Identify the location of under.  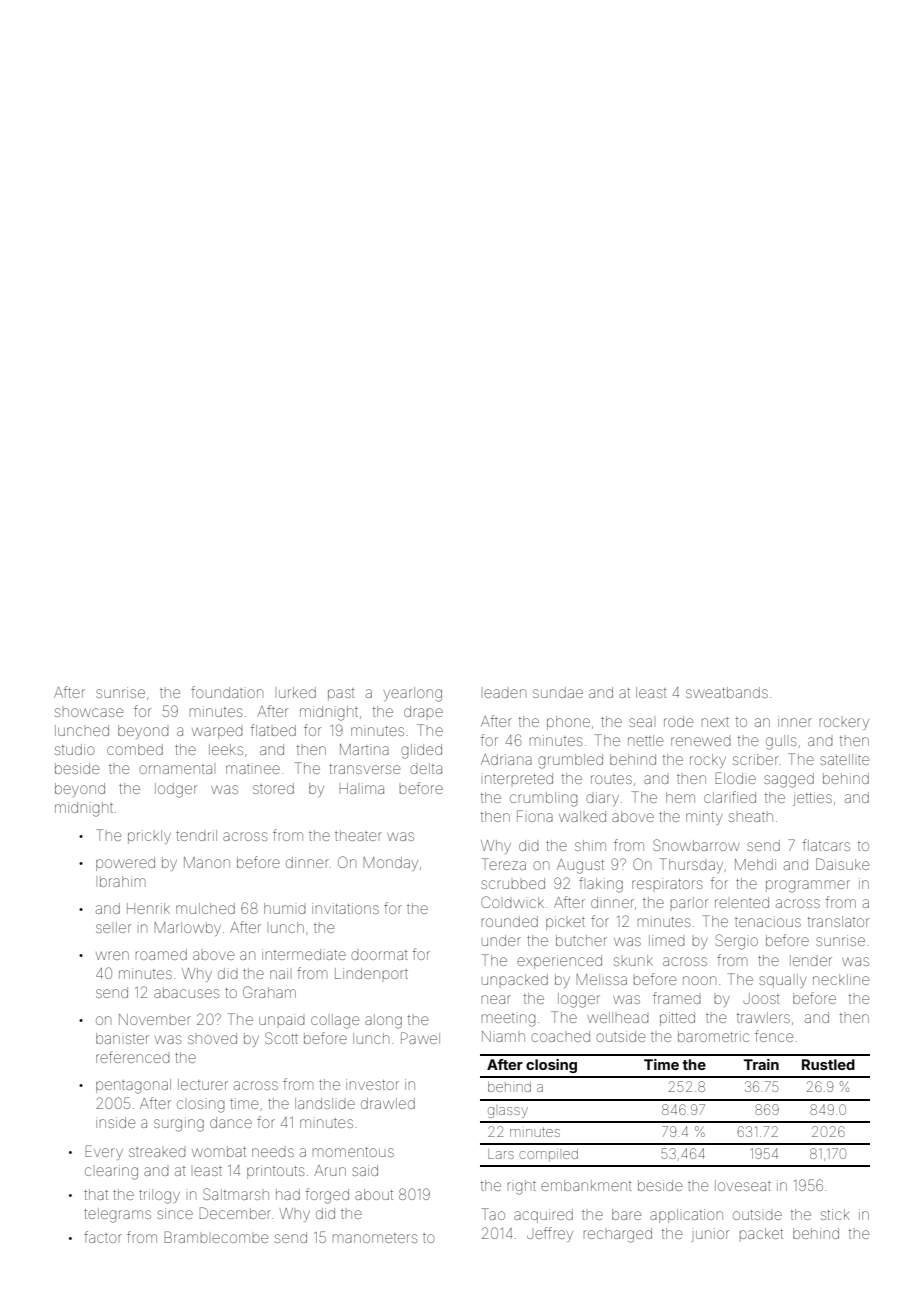
(501, 940).
